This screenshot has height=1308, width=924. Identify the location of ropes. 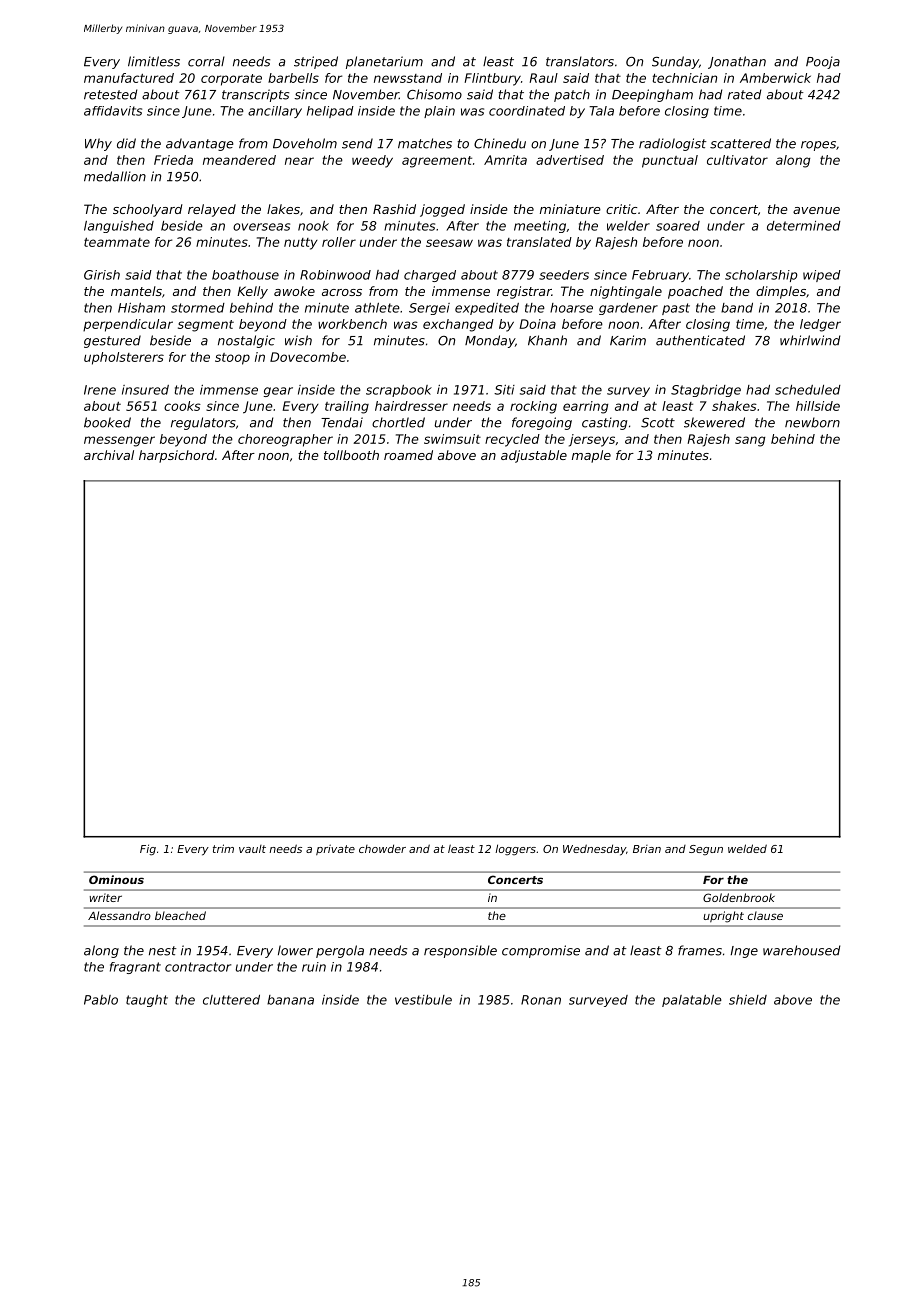
(818, 146).
